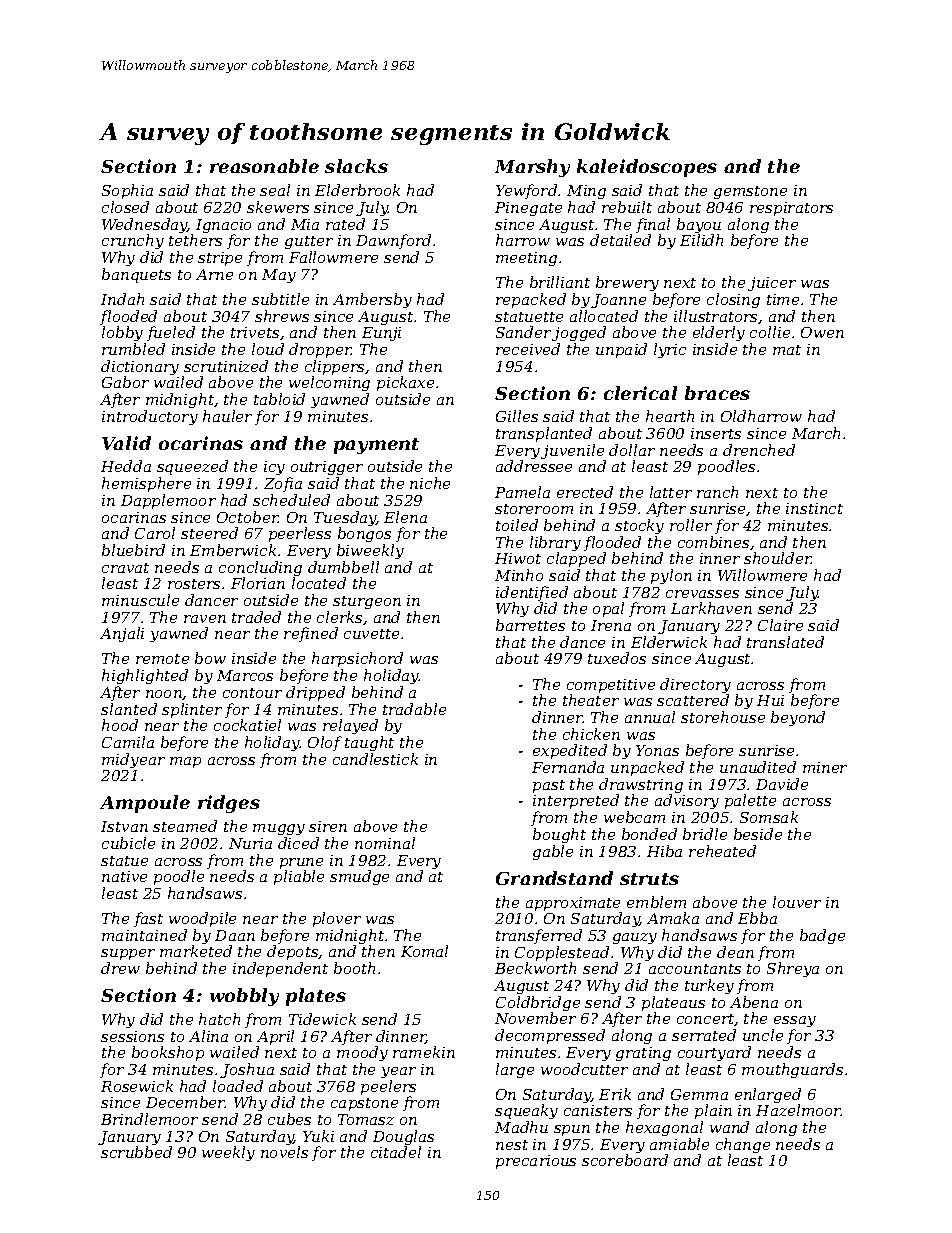 This screenshot has width=952, height=1233. Describe the element at coordinates (530, 625) in the screenshot. I see `barrettes` at that location.
